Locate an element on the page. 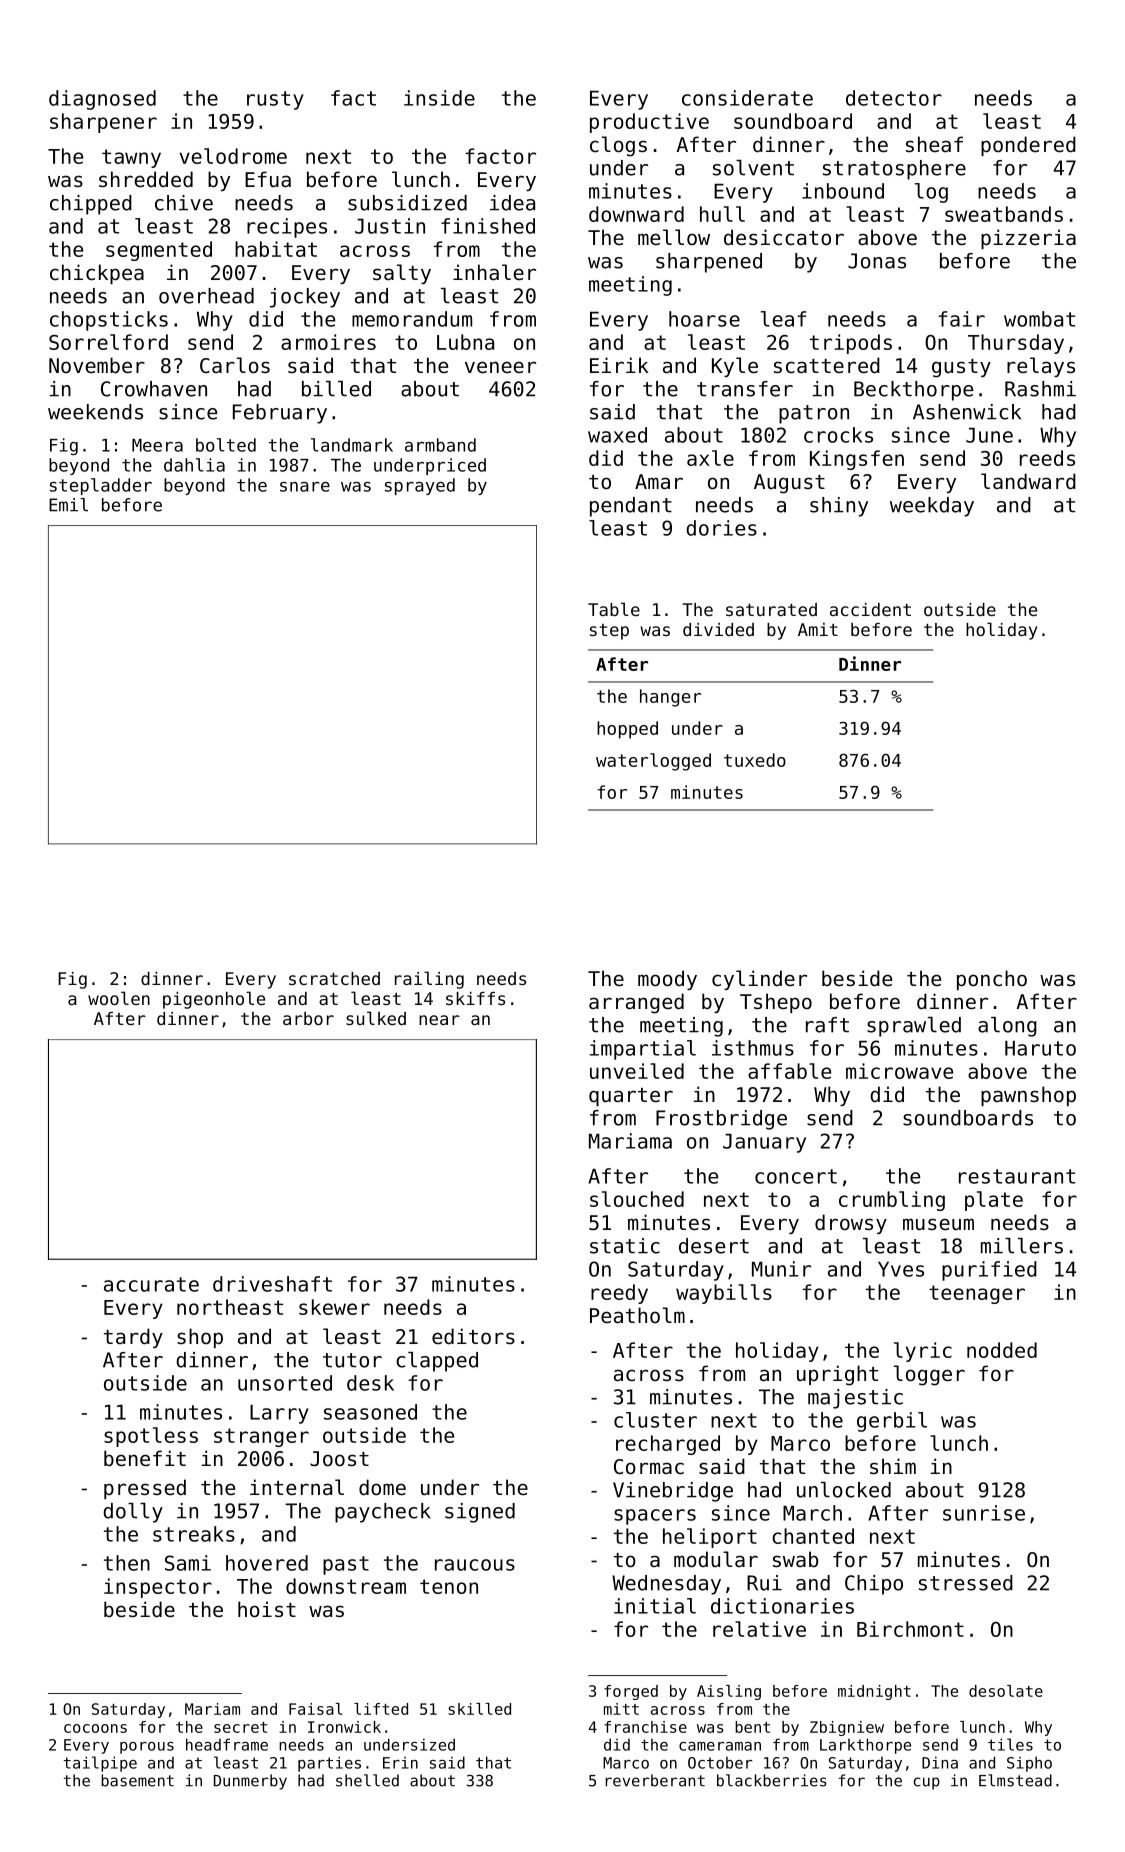 The height and width of the document is (1852, 1125). tailpipe is located at coordinates (100, 1764).
